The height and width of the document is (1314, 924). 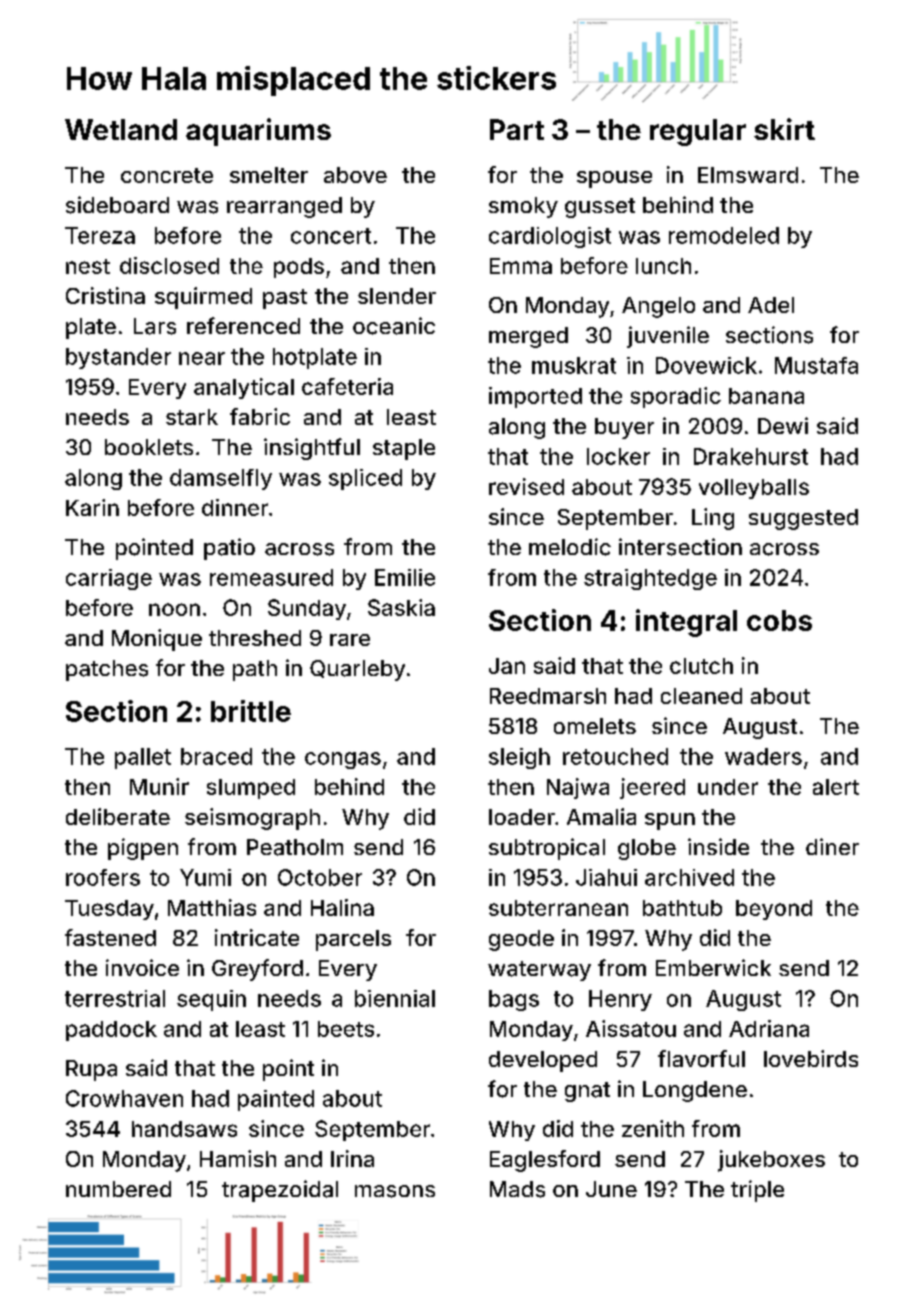 I want to click on masons, so click(x=395, y=1191).
